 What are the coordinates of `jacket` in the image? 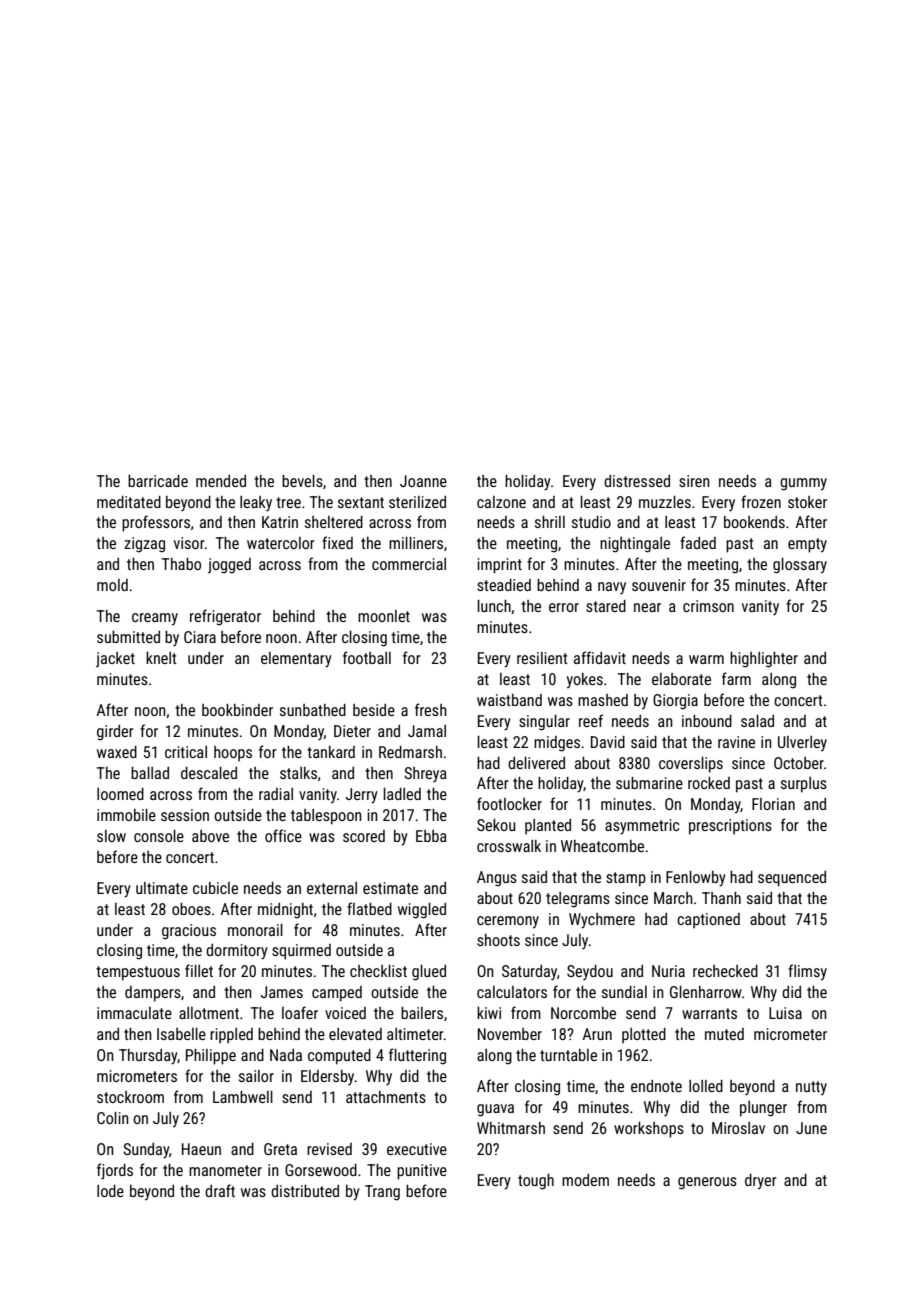 It's located at (115, 659).
